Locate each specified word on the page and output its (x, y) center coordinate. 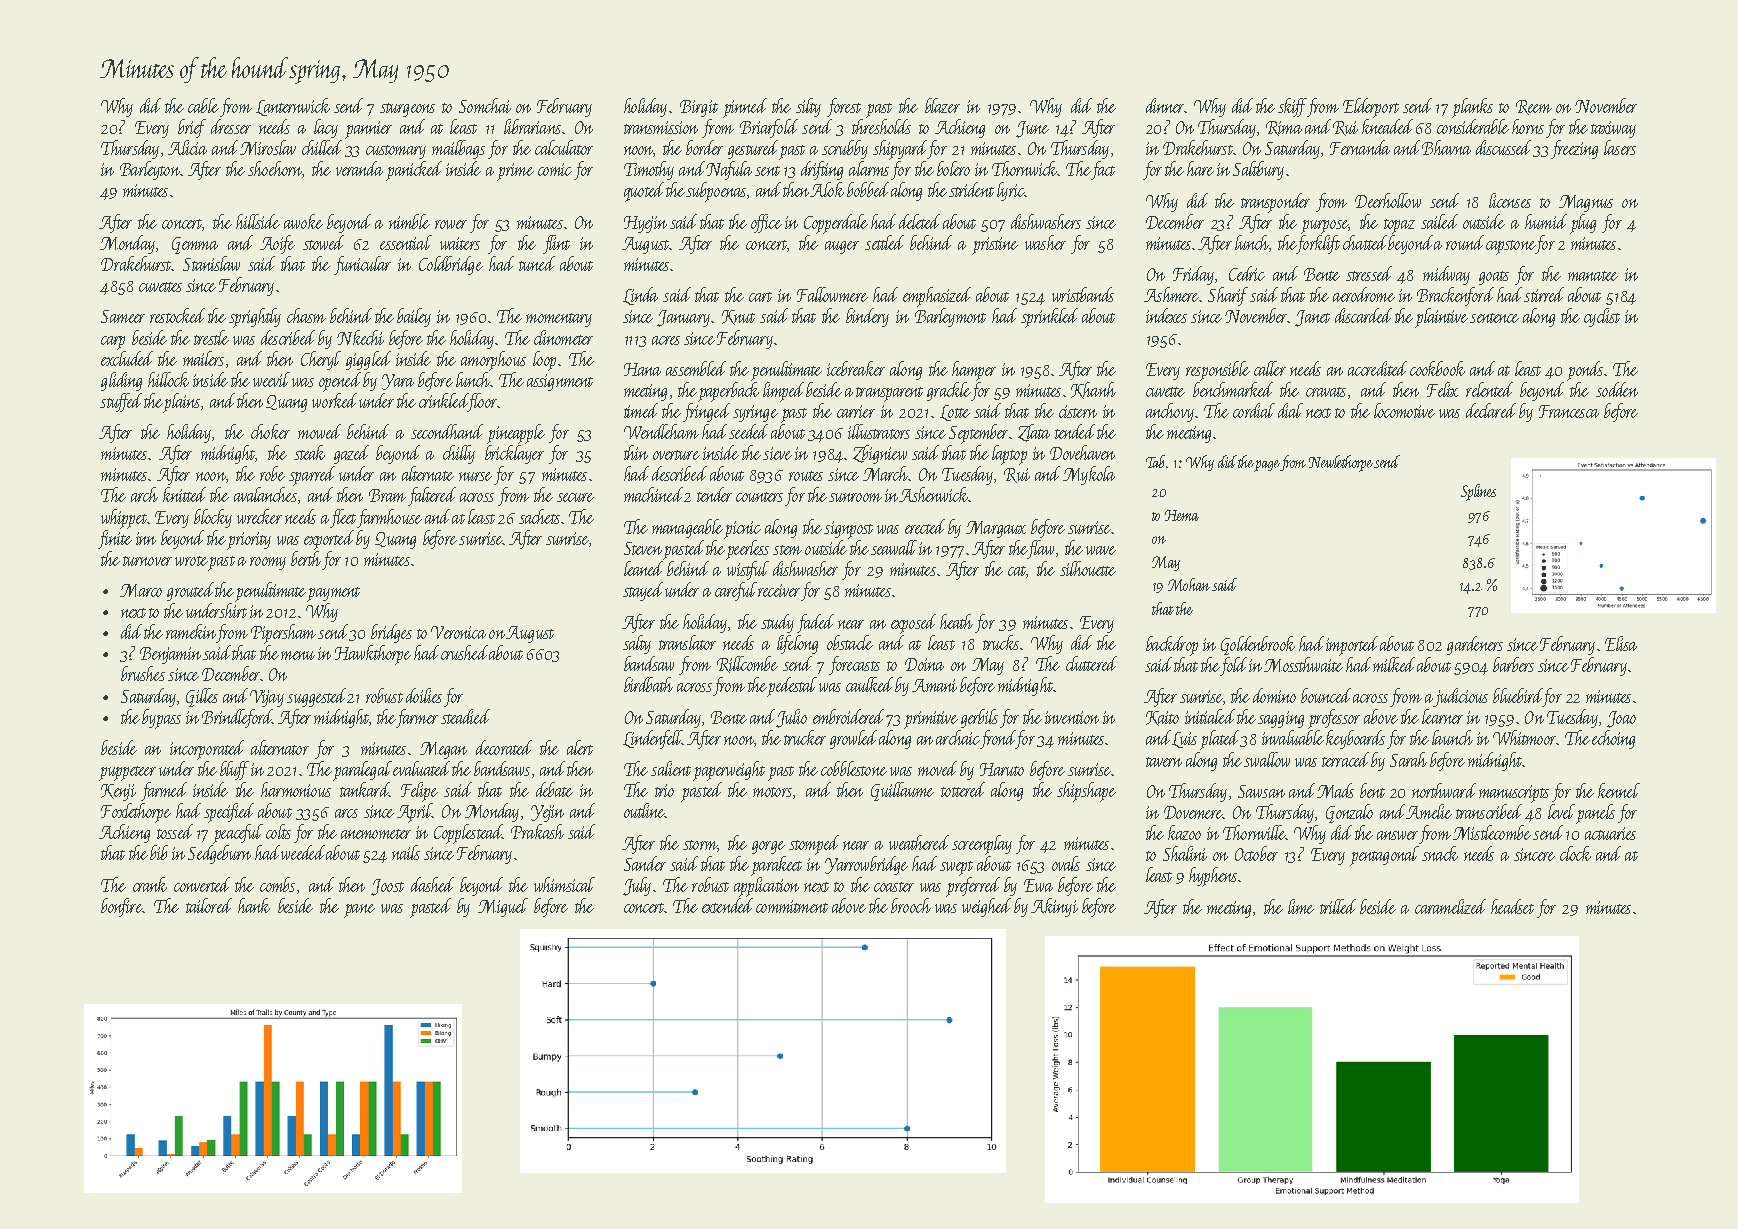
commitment (792, 906)
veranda (359, 168)
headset (1512, 906)
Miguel (503, 907)
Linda (640, 296)
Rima (1284, 128)
